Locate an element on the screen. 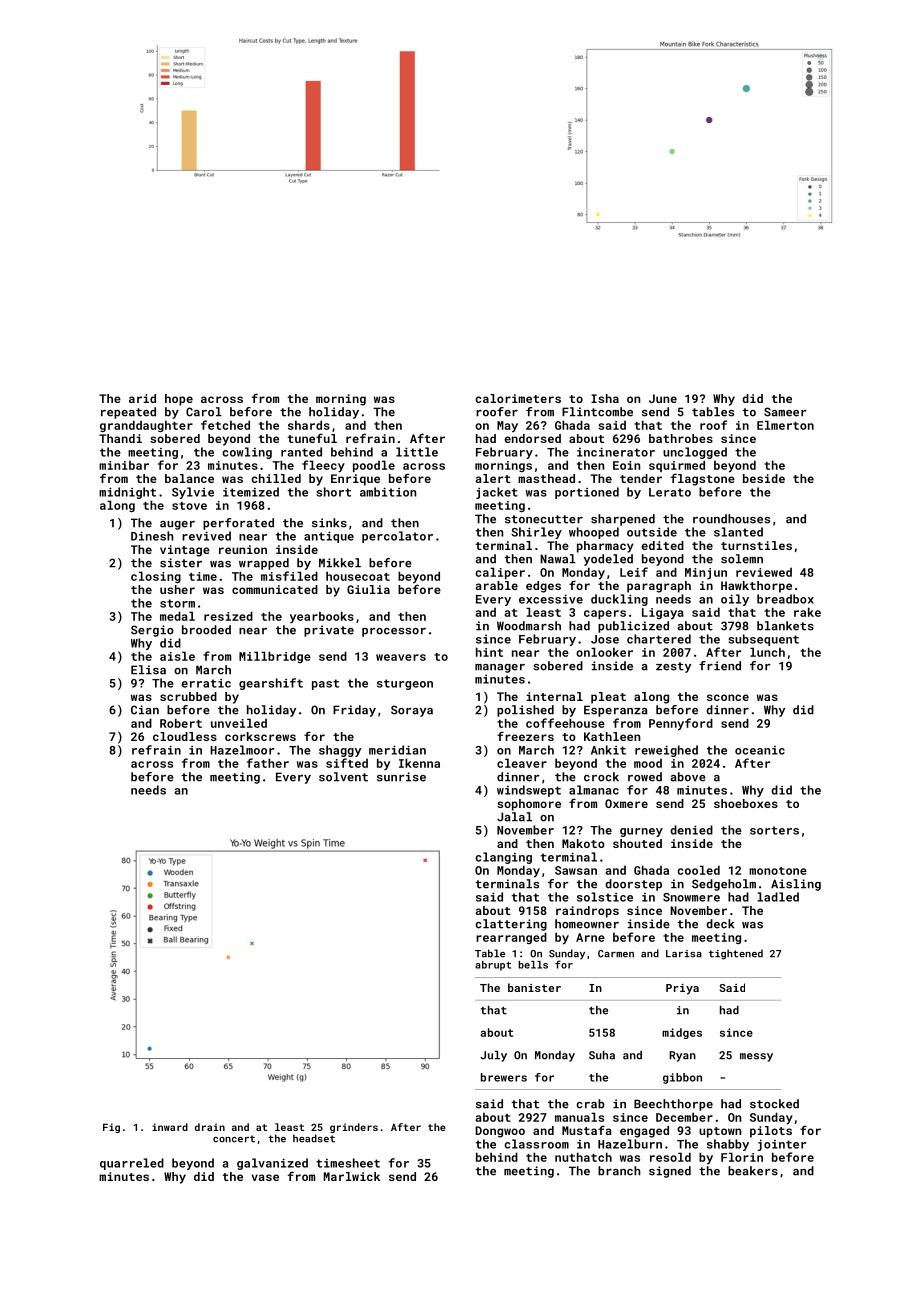 This screenshot has height=1308, width=924. galvanized is located at coordinates (272, 1164).
